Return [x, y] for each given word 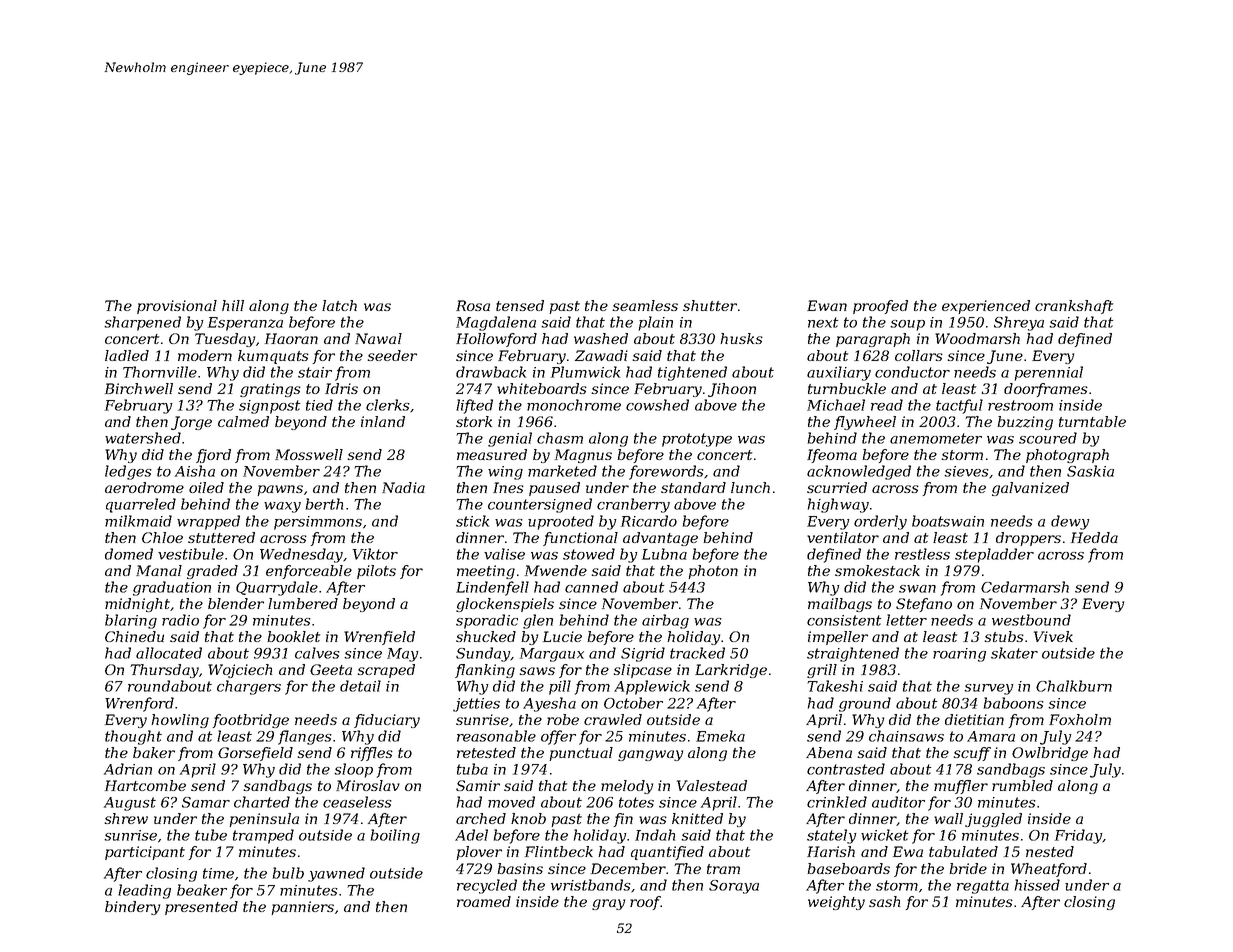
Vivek [1053, 636]
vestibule [191, 554]
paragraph [873, 340]
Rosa [473, 305]
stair [315, 372]
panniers [302, 908]
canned [591, 587]
